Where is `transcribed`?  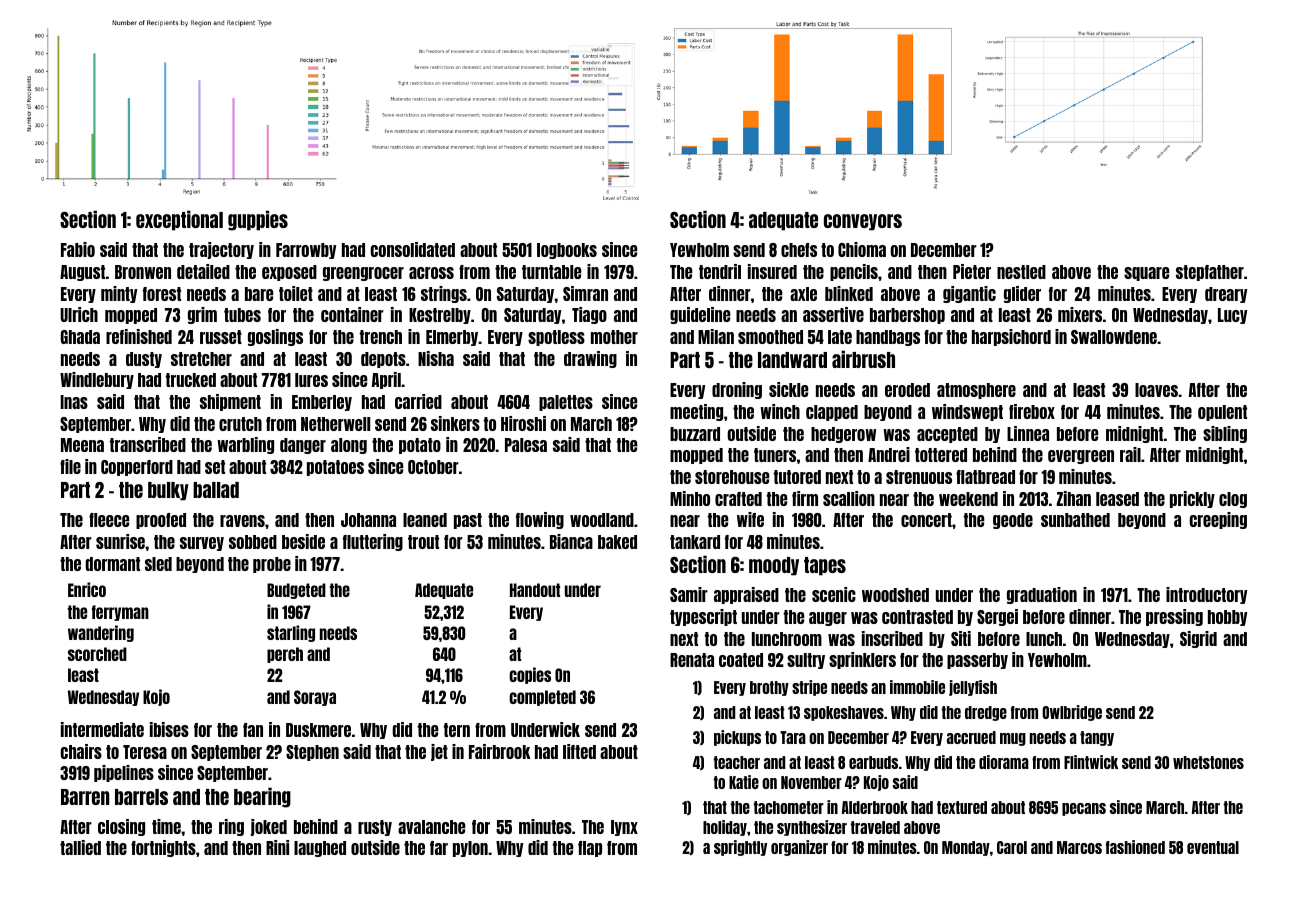 transcribed is located at coordinates (148, 444).
